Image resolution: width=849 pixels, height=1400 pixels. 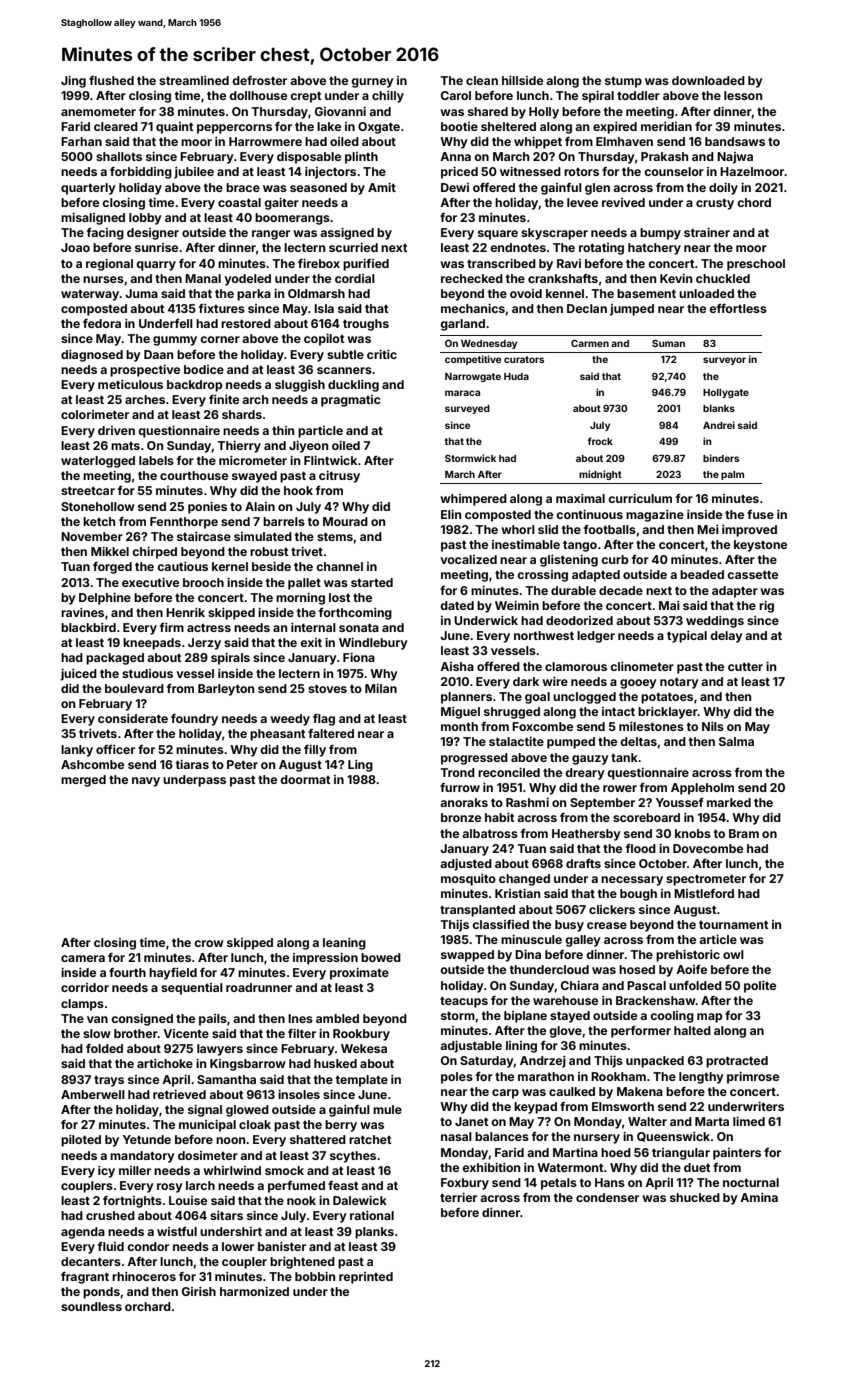 I want to click on doormat, so click(x=305, y=779).
